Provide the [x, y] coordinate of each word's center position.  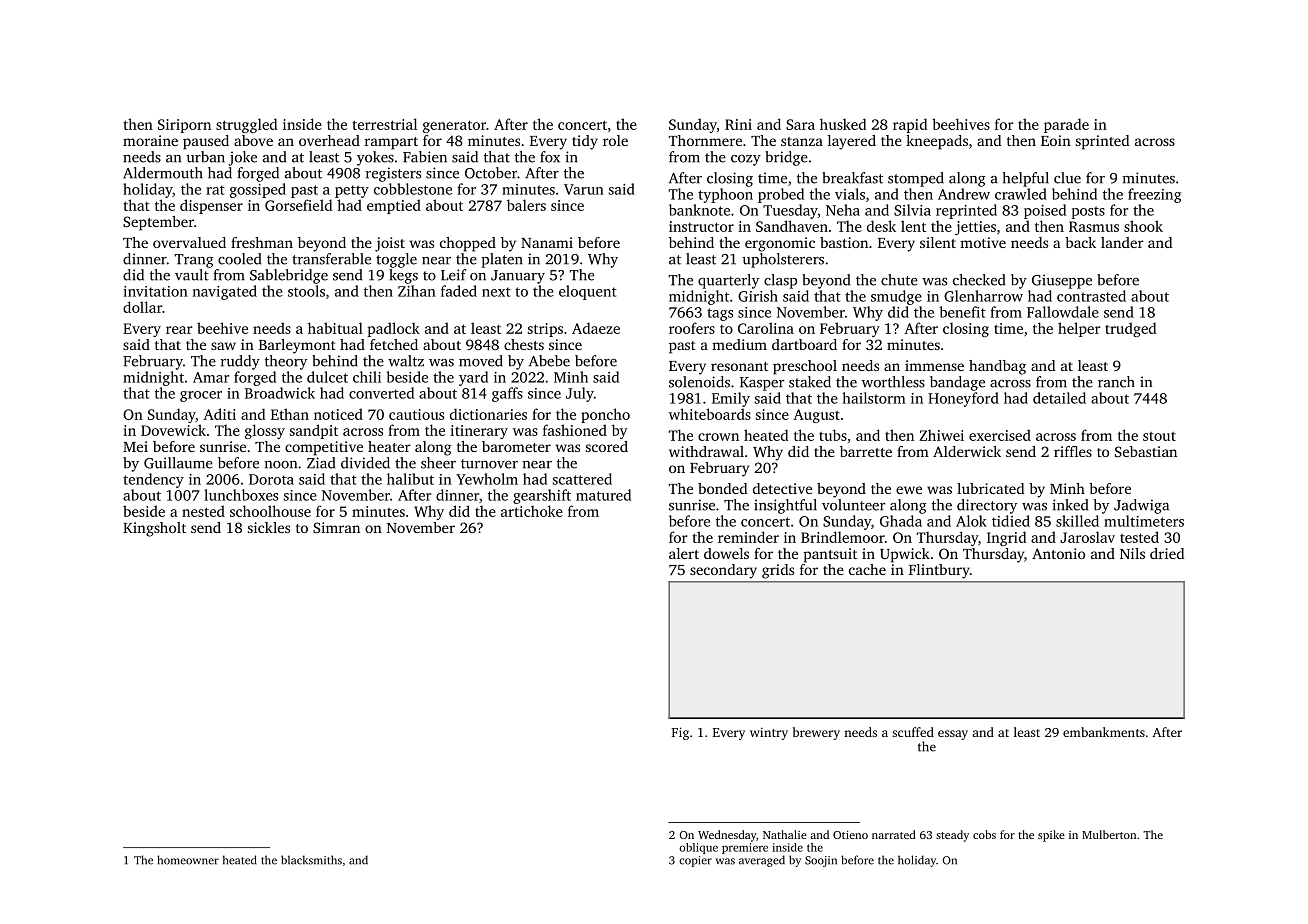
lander [1122, 242]
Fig [680, 733]
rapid [910, 125]
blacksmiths [311, 860]
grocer [201, 396]
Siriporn [184, 126]
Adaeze [596, 328]
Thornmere [705, 140]
